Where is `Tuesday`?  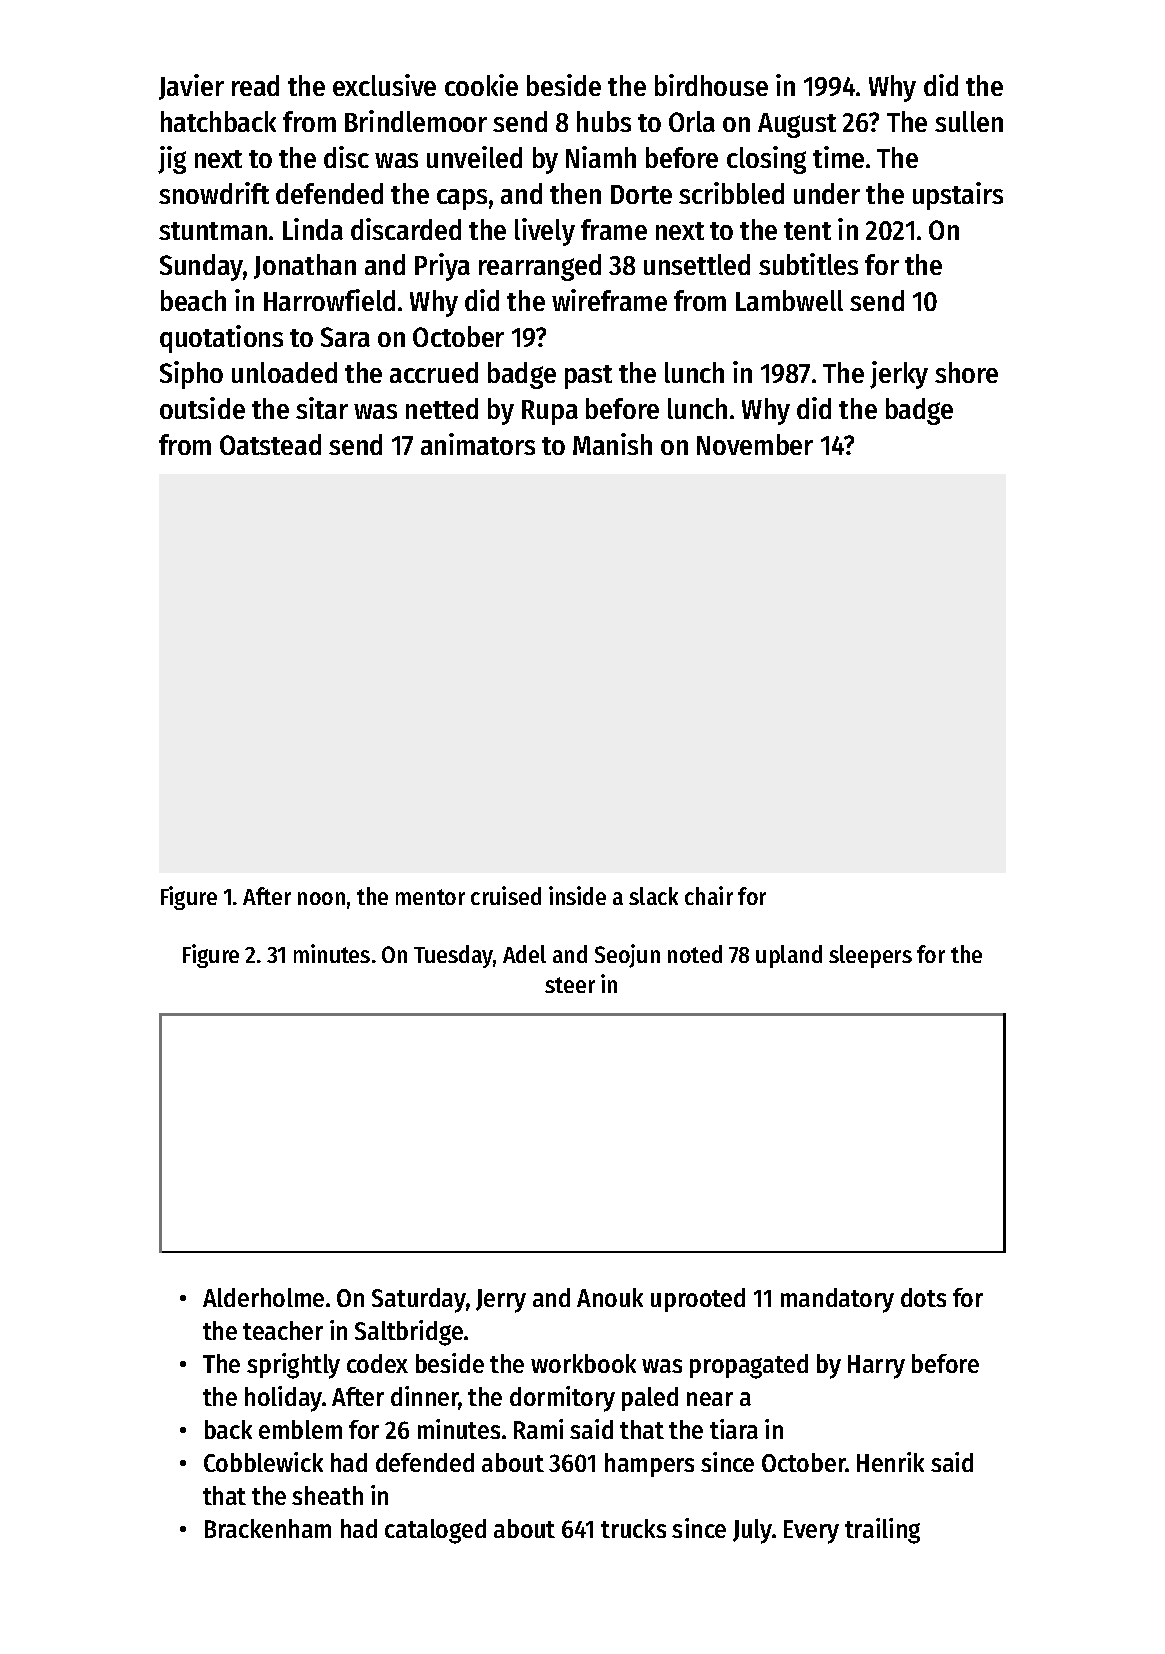 Tuesday is located at coordinates (454, 956).
